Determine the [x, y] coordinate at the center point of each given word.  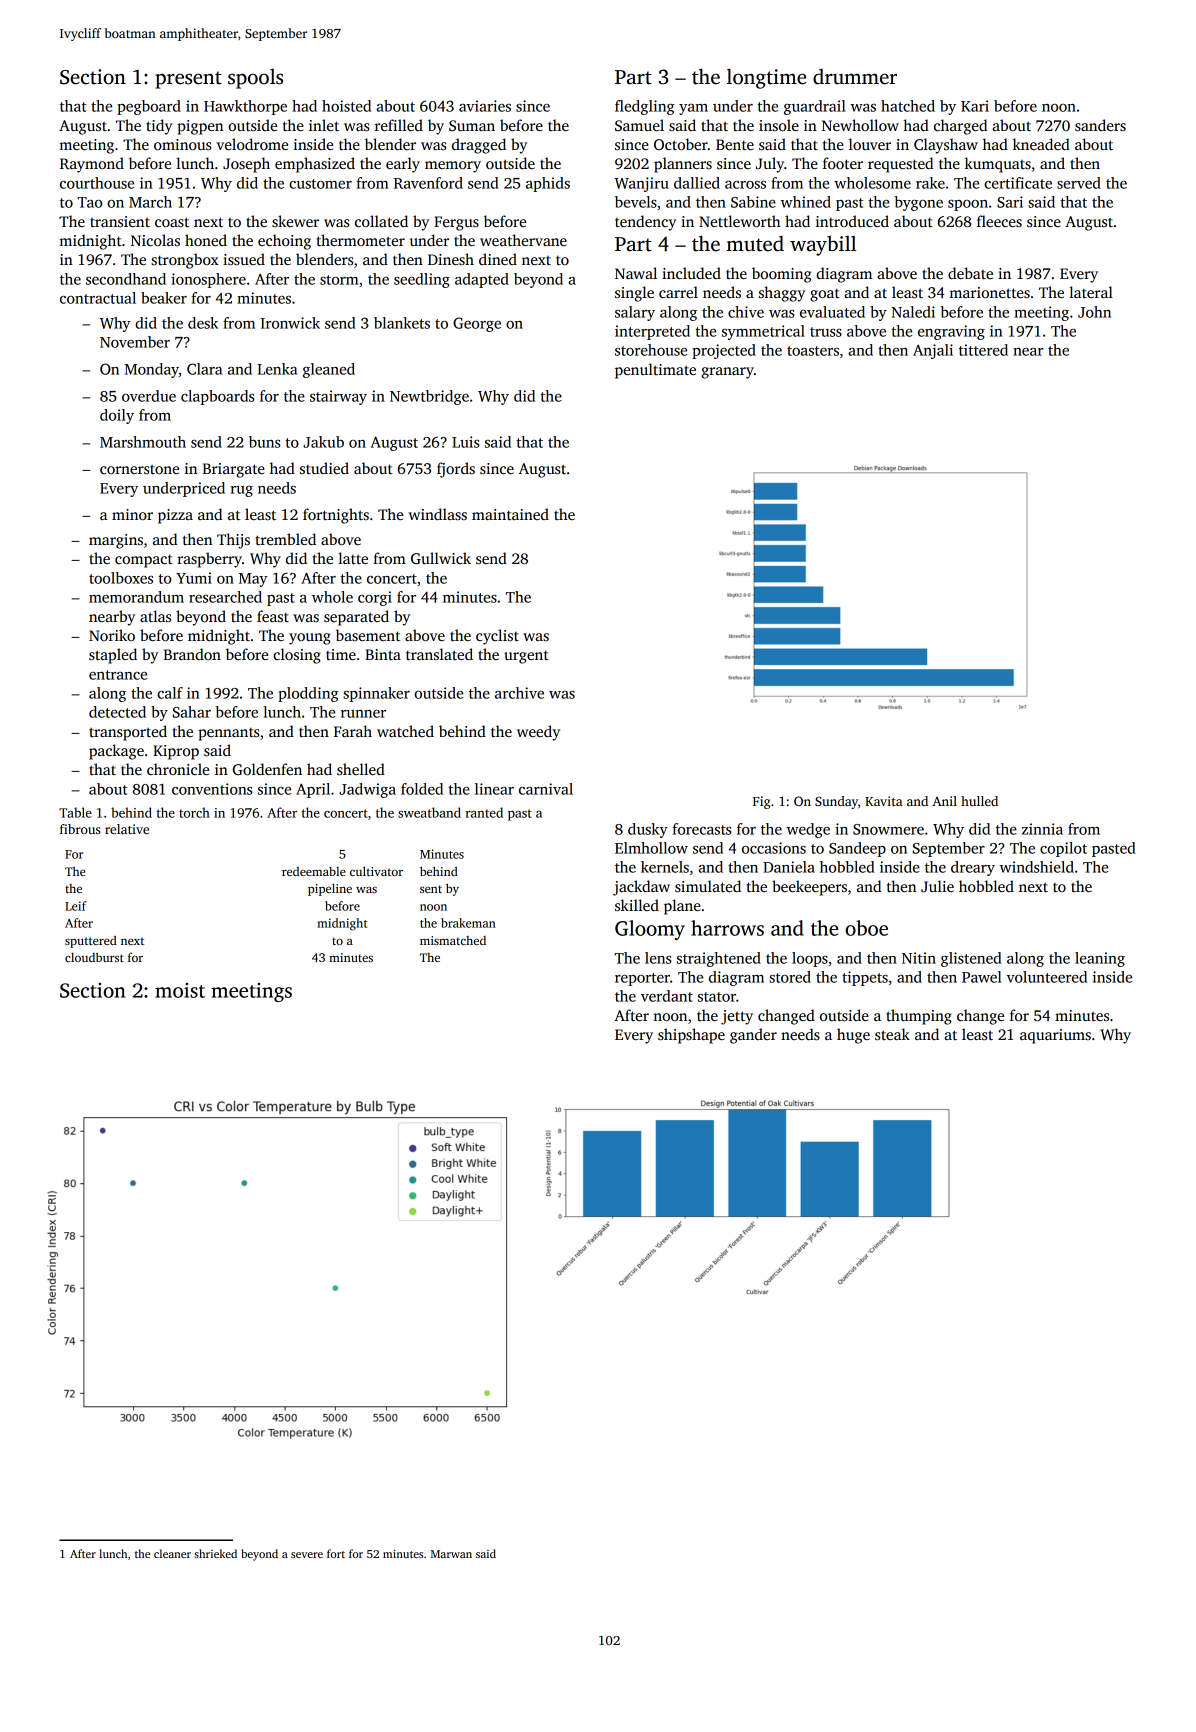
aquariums [1055, 1036]
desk [203, 323]
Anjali [933, 351]
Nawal [636, 273]
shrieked [215, 1553]
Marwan [451, 1554]
